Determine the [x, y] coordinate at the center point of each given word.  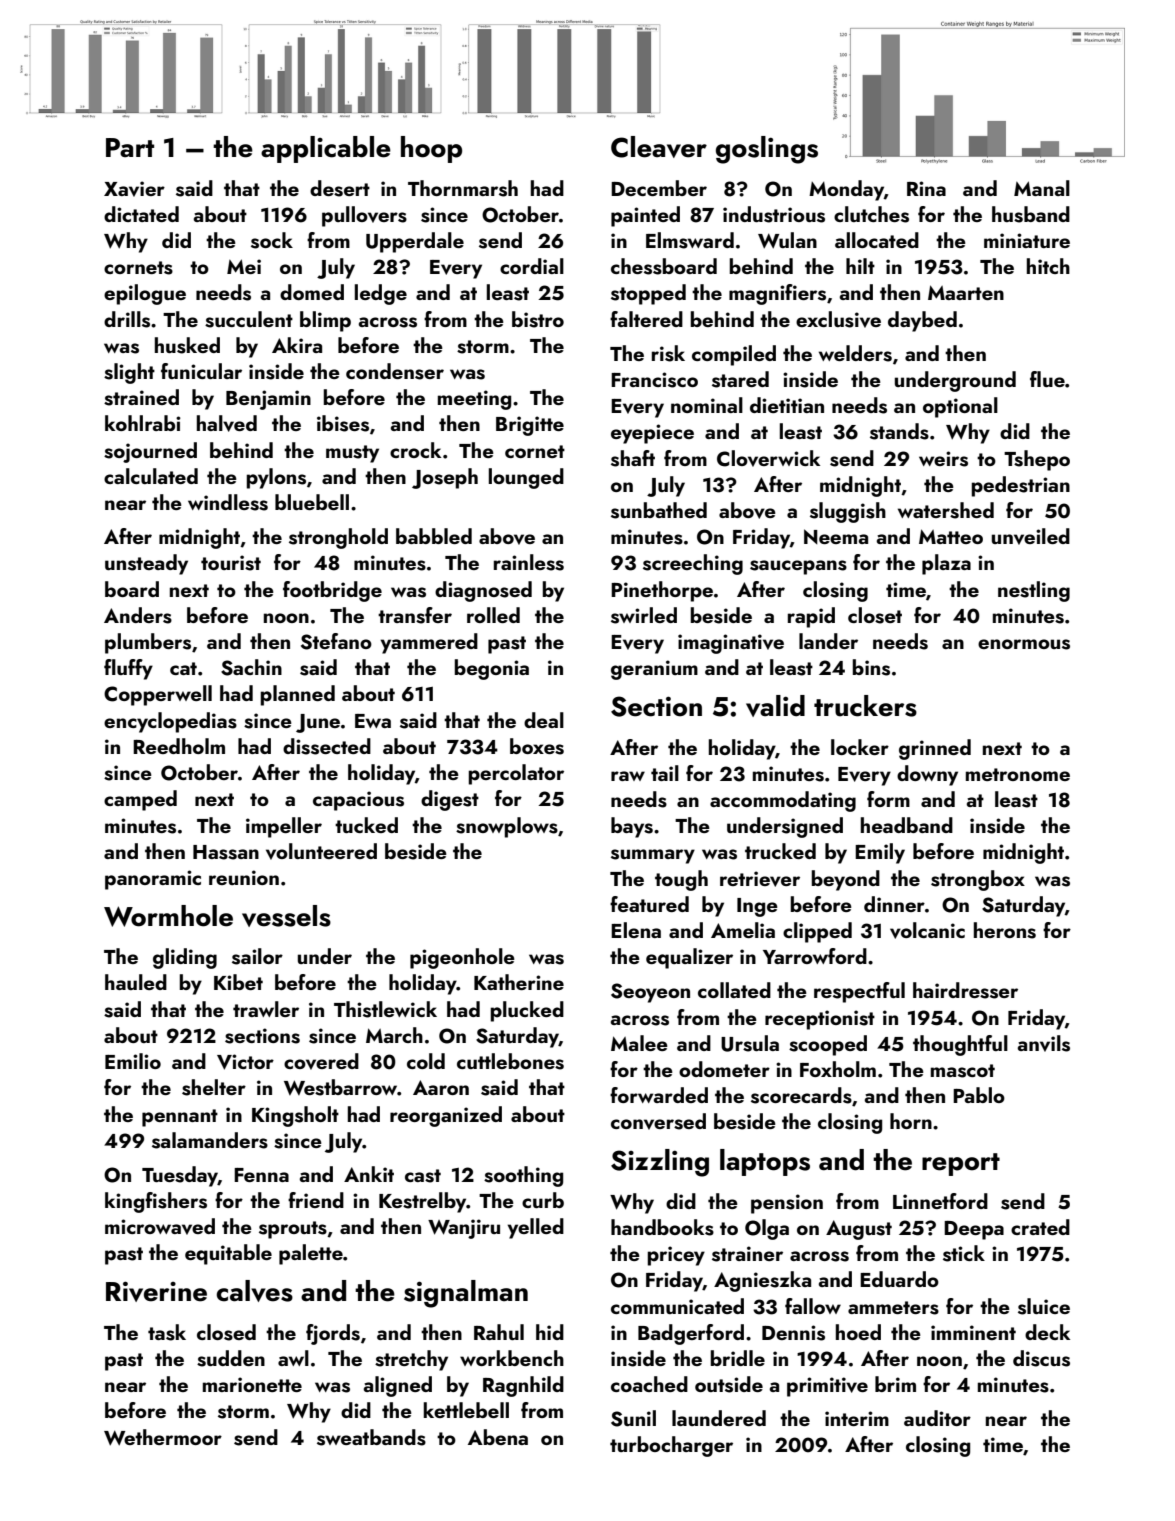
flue [1047, 379]
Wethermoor [163, 1437]
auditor [937, 1418]
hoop [431, 149]
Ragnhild [523, 1386]
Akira [297, 345]
